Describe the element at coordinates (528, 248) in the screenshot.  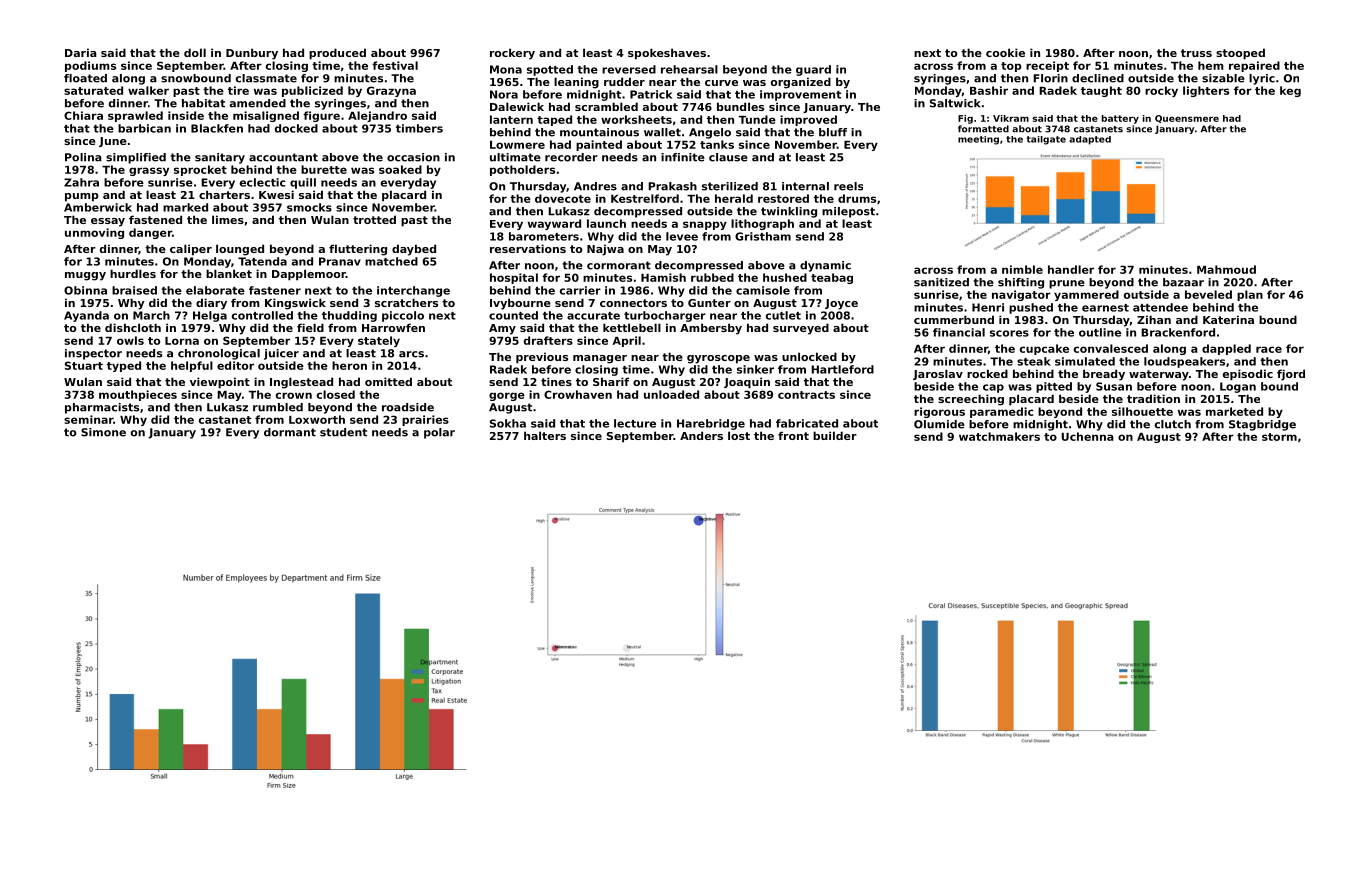
I see `reservations` at that location.
